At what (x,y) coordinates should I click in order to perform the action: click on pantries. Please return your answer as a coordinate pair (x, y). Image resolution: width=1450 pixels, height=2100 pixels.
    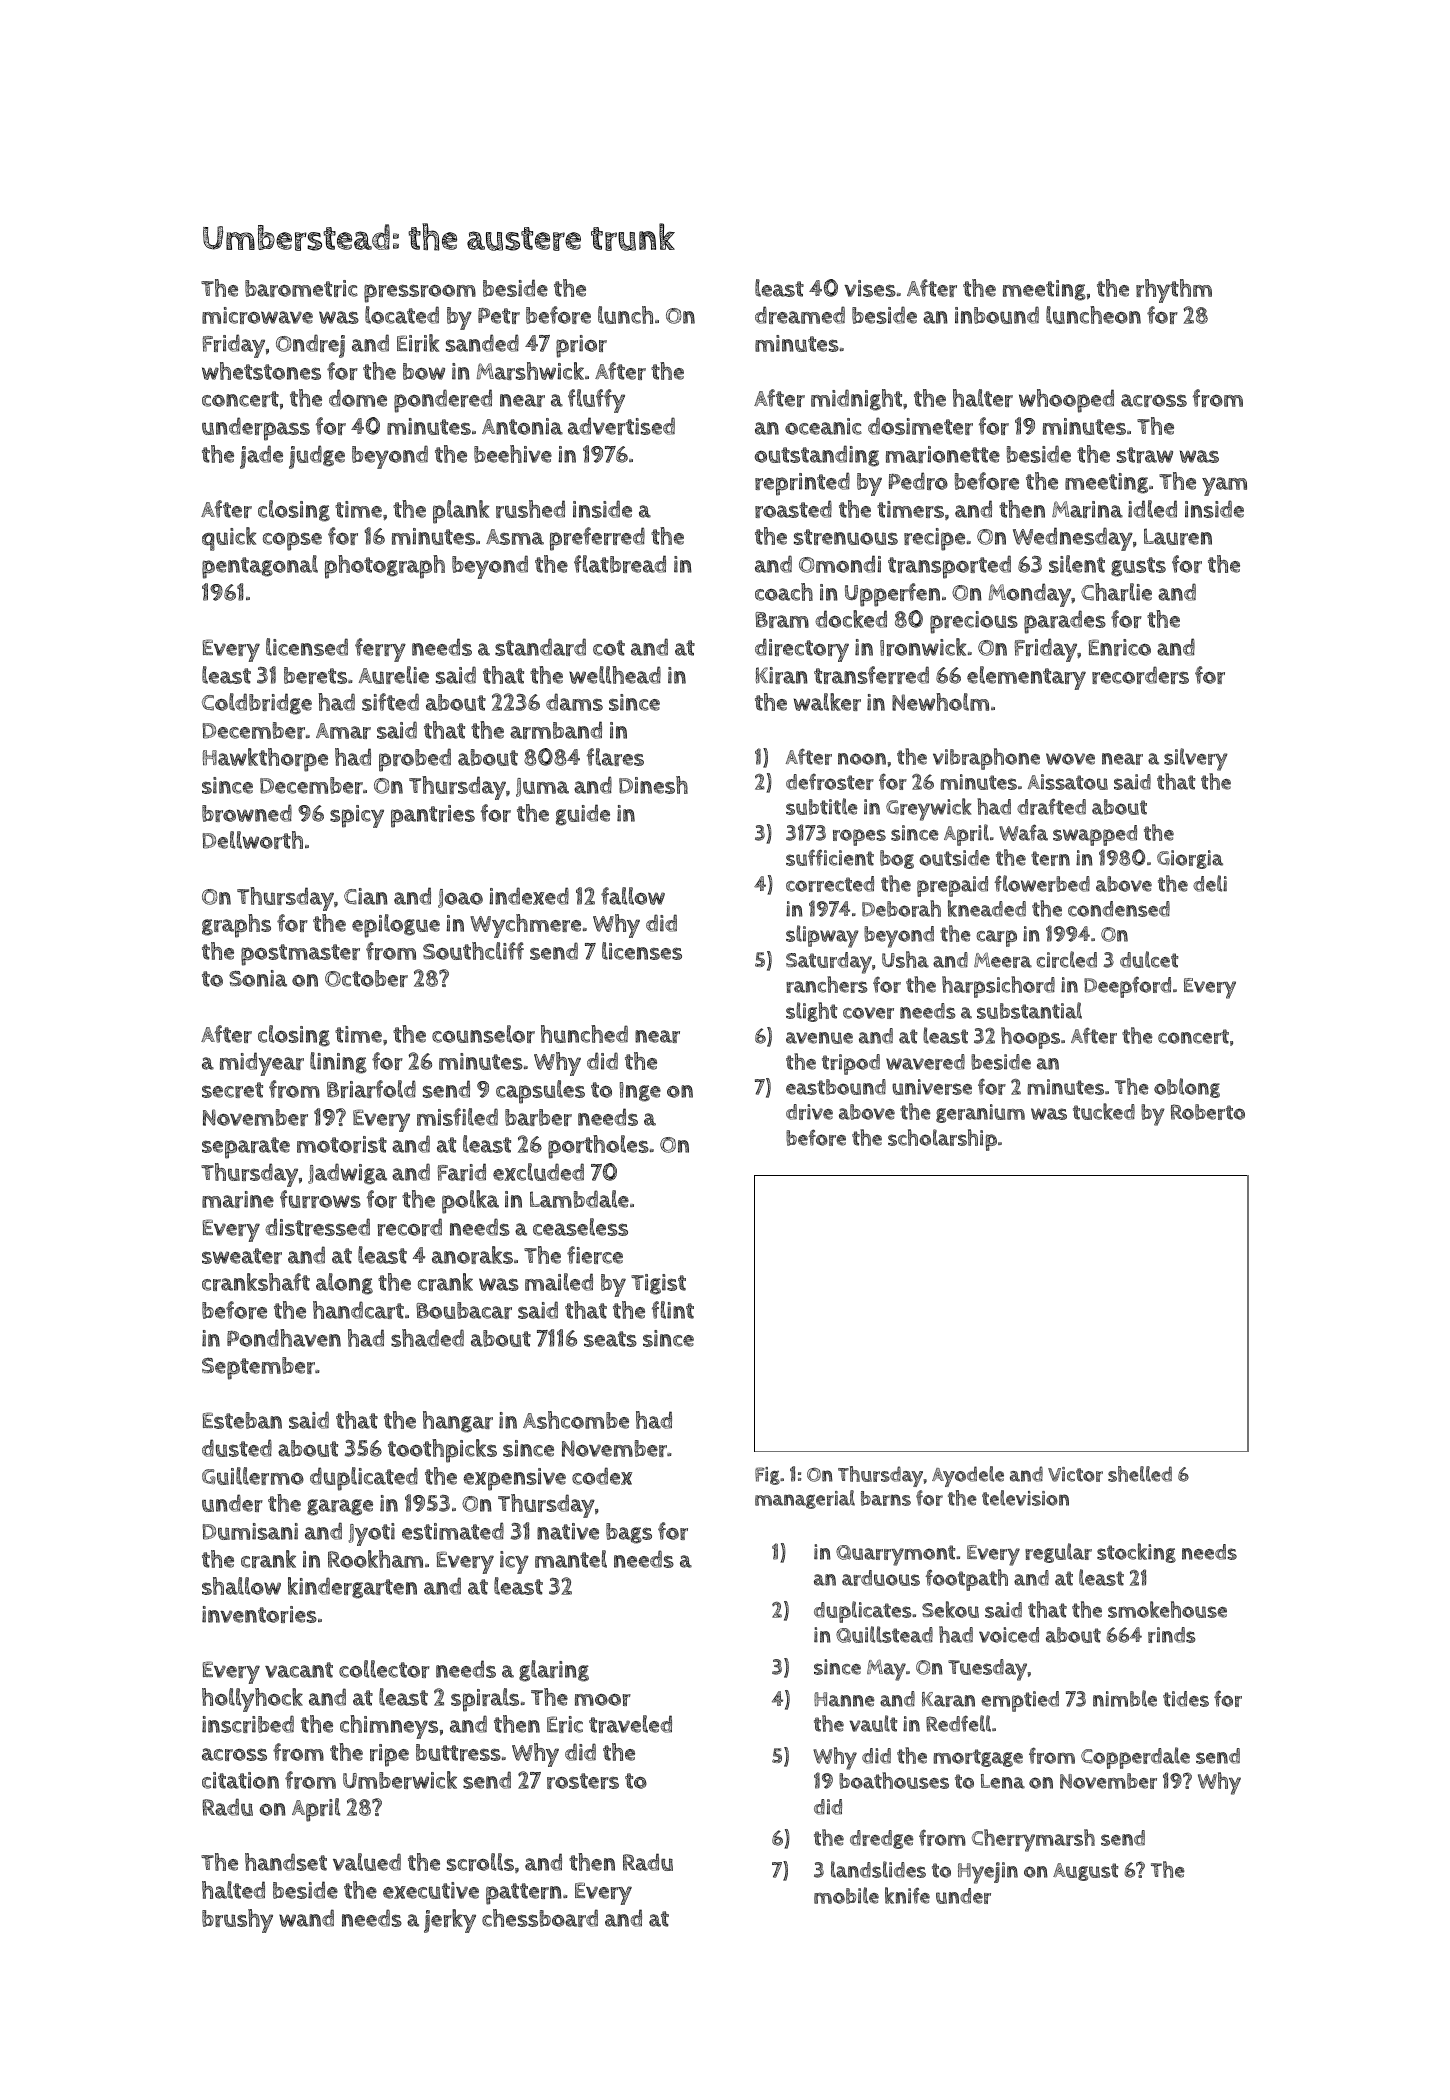
    Looking at the image, I should click on (433, 816).
